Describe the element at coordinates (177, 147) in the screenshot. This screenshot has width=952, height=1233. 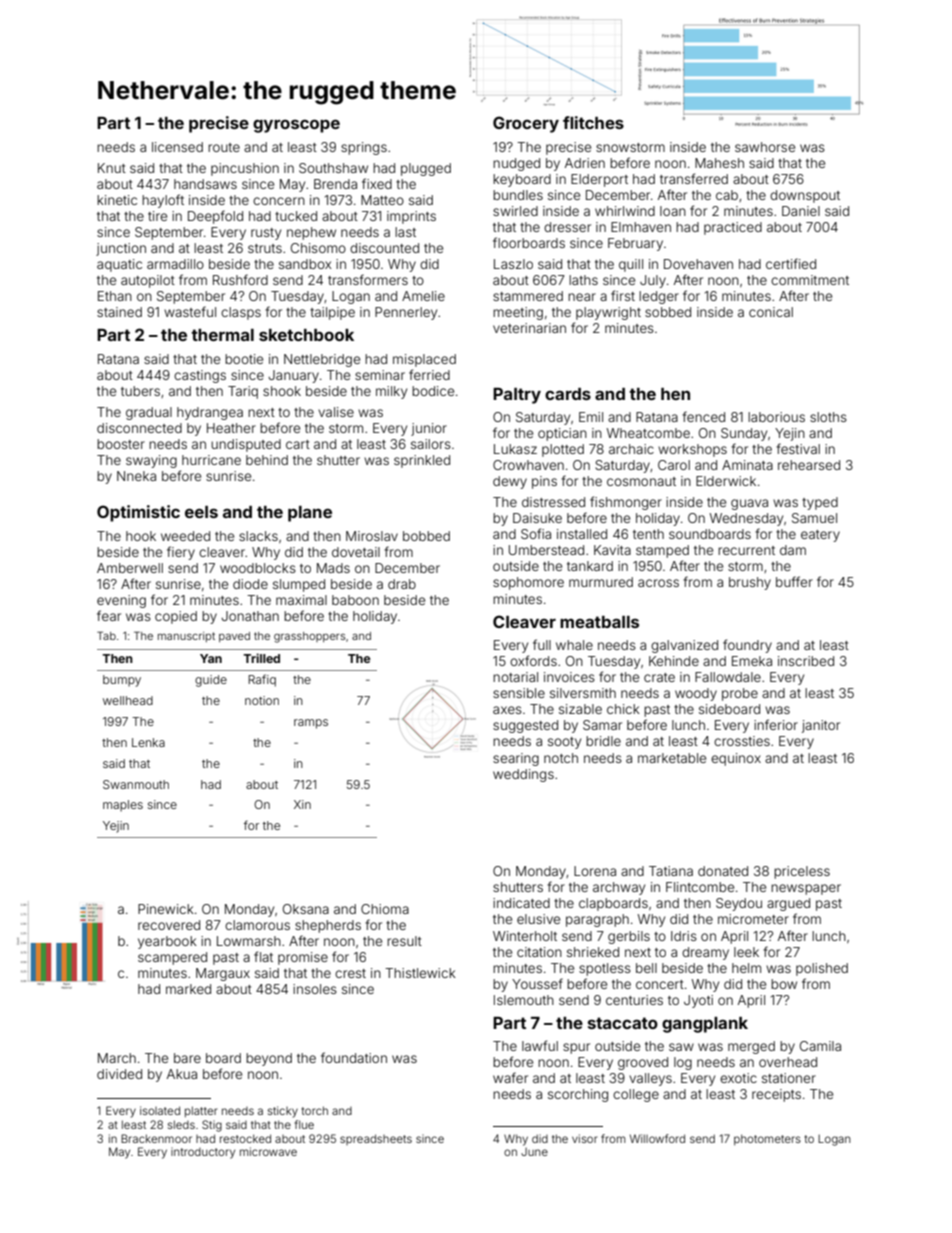
I see `licensed` at that location.
